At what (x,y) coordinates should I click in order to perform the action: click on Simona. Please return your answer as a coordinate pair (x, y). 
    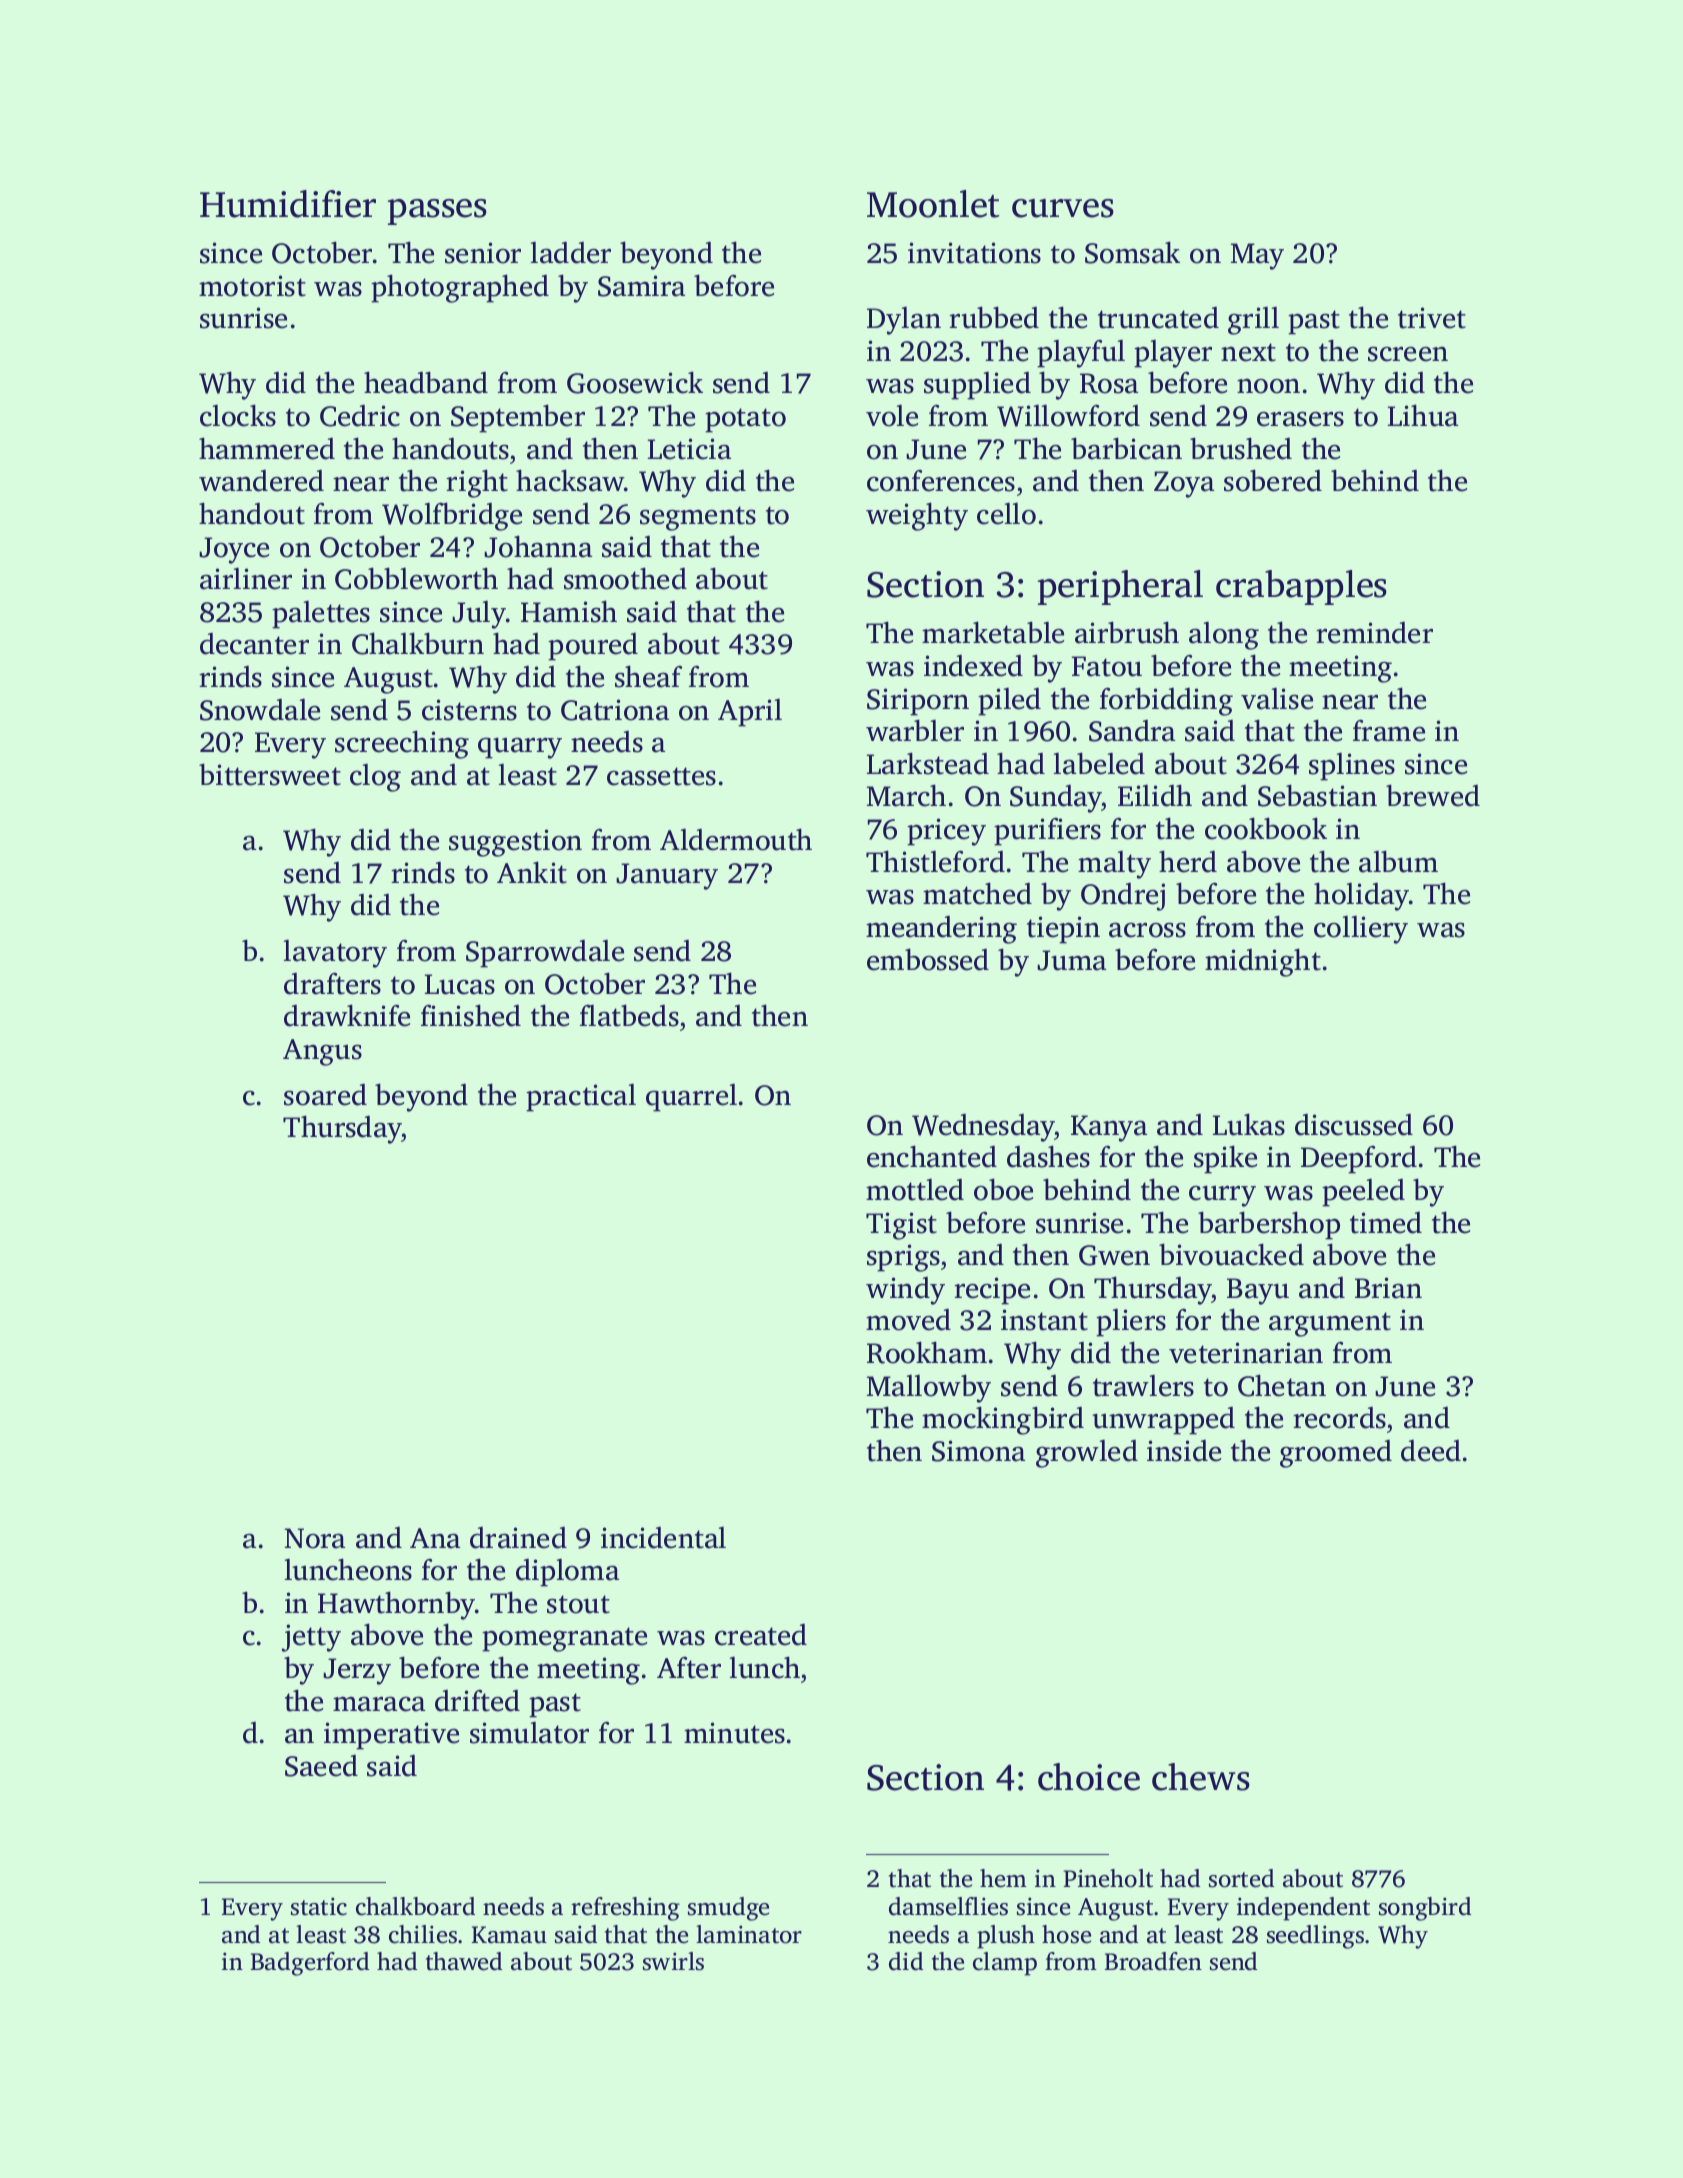
    Looking at the image, I should click on (978, 1451).
